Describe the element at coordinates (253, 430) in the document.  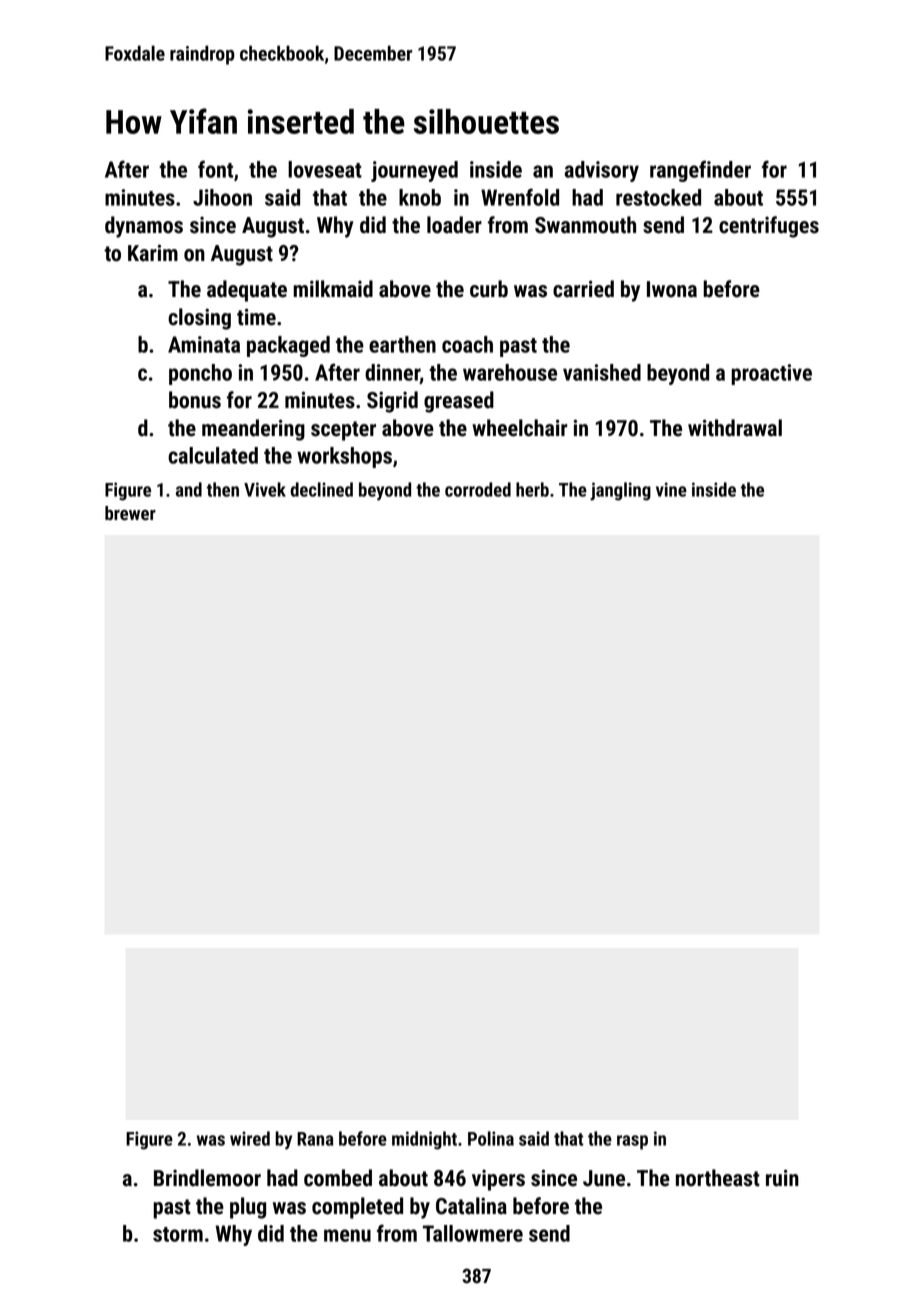
I see `meandering` at that location.
